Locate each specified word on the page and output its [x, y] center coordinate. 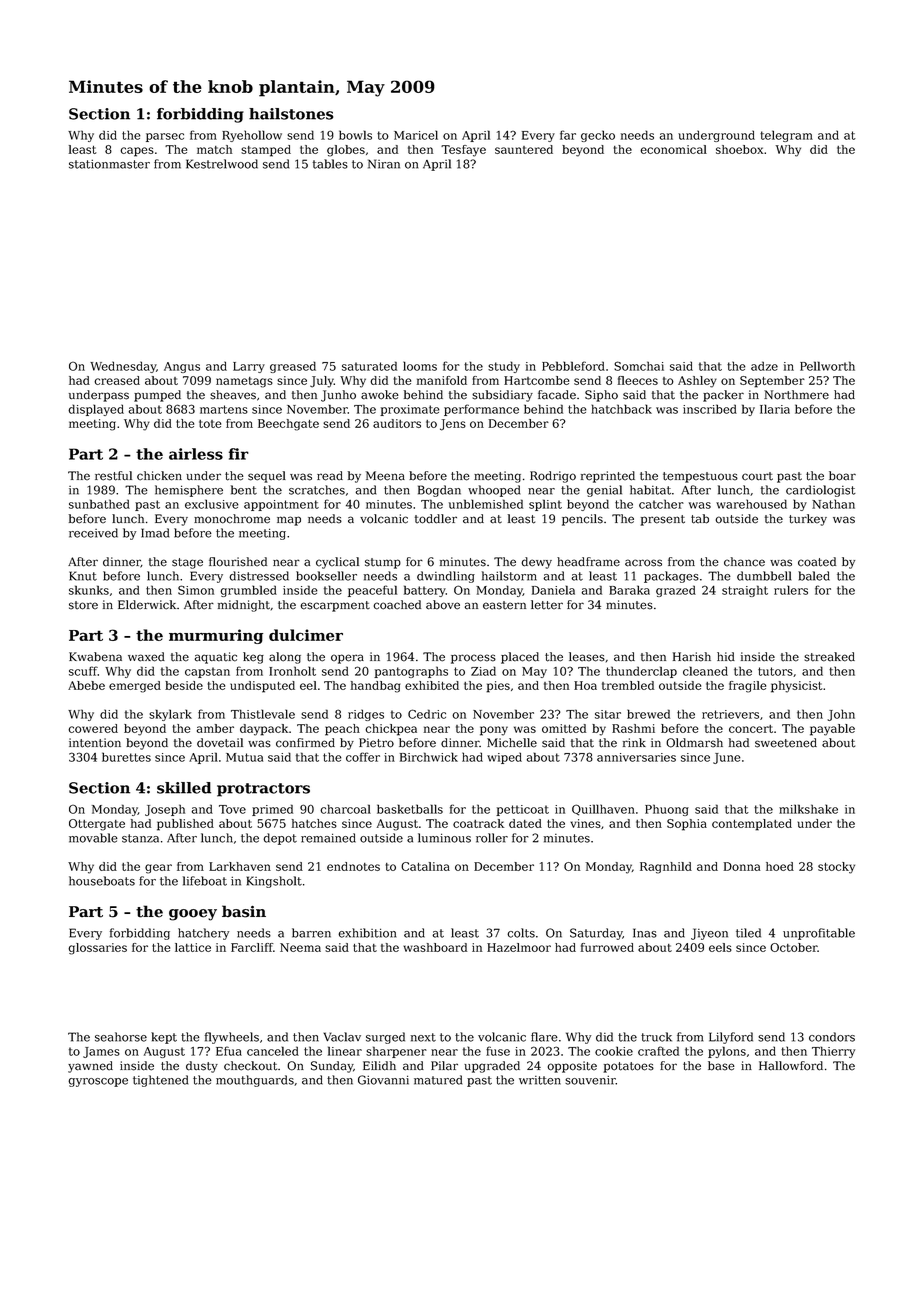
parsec [165, 137]
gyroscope [98, 1082]
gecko [598, 136]
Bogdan [439, 491]
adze [764, 366]
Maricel [416, 135]
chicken [159, 476]
